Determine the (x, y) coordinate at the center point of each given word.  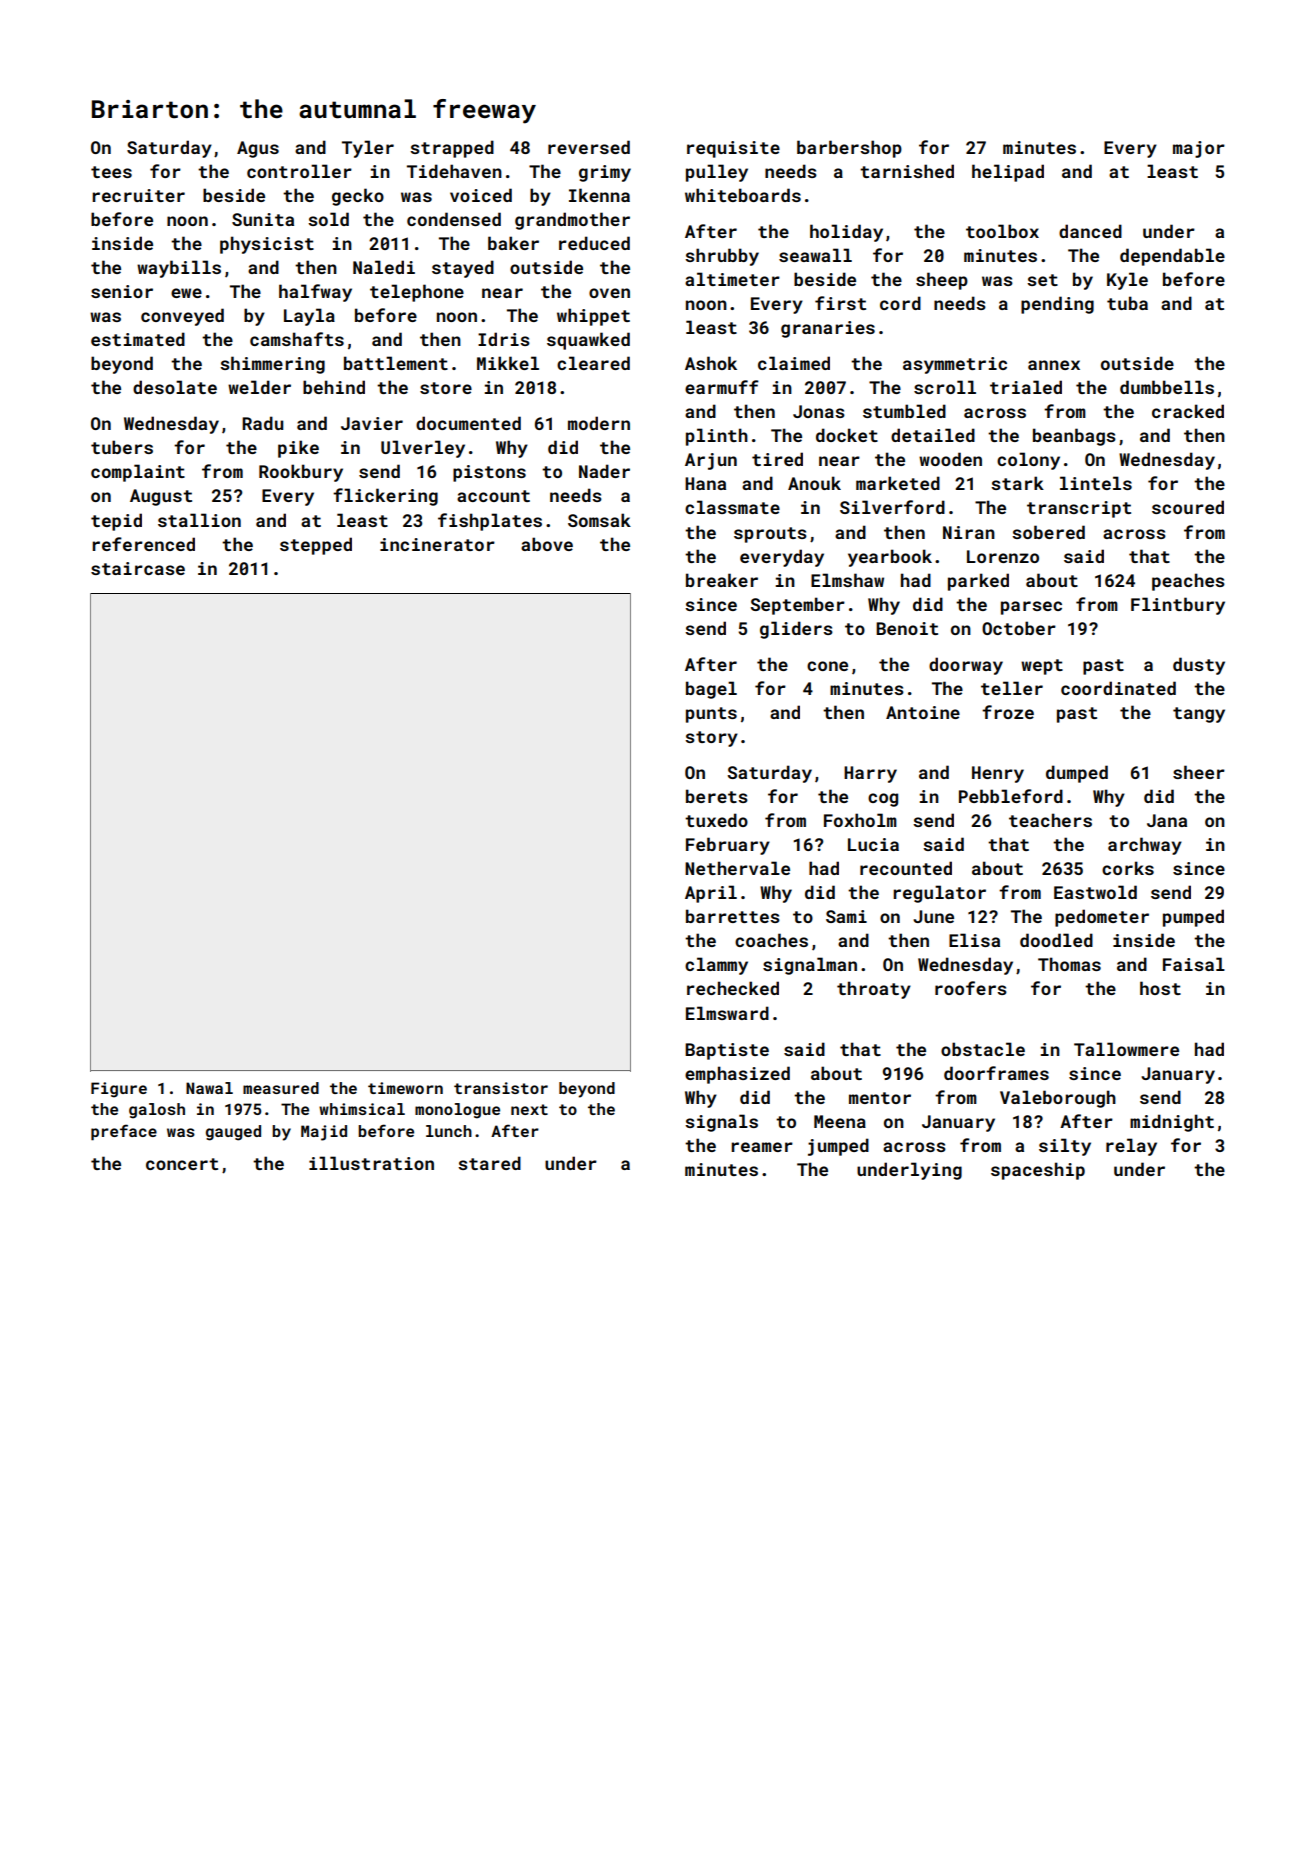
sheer (1199, 772)
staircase (138, 568)
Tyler (368, 149)
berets (717, 796)
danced (1090, 231)
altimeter (732, 279)
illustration (371, 1163)
